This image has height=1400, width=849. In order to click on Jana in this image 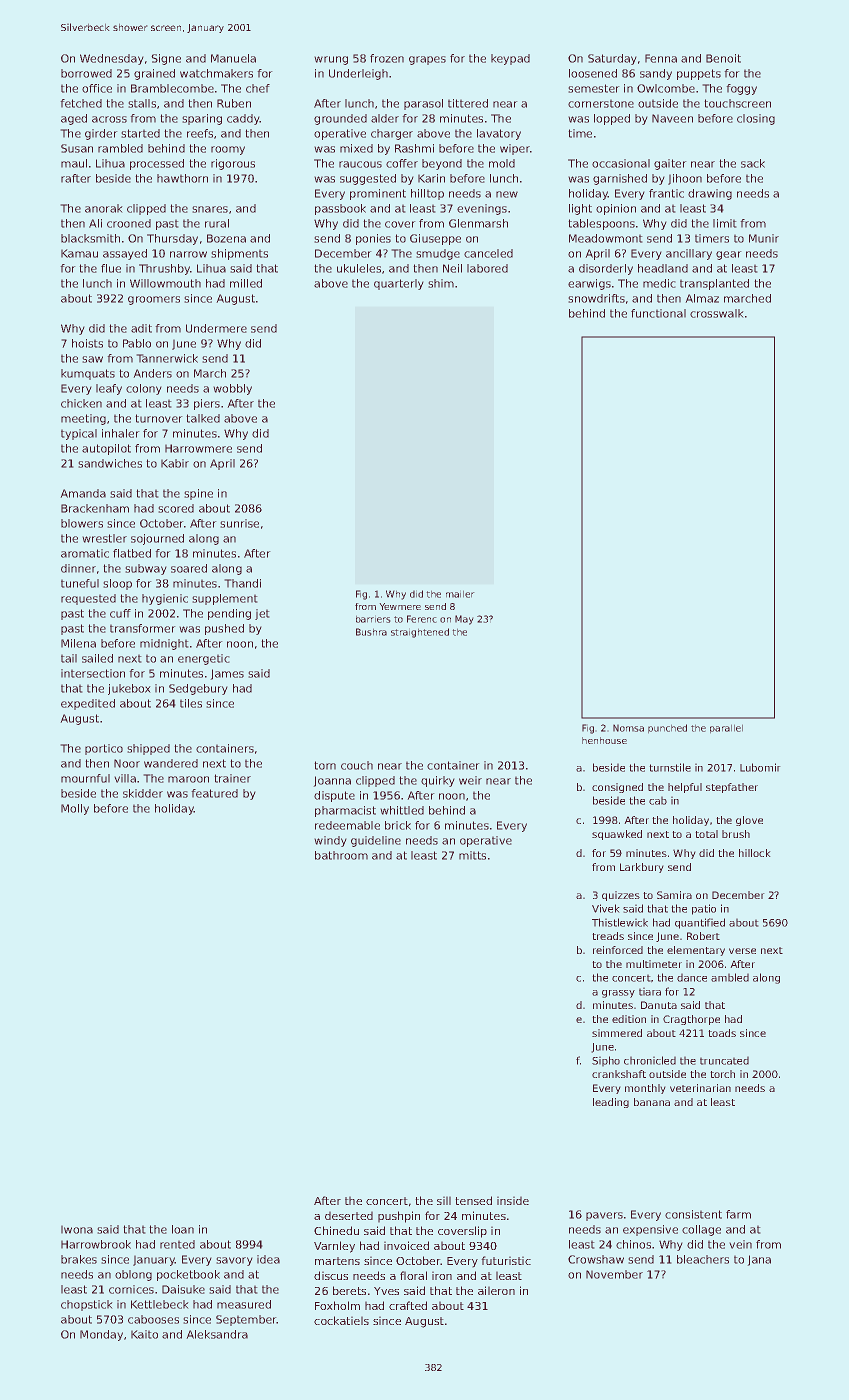, I will do `click(759, 1260)`.
